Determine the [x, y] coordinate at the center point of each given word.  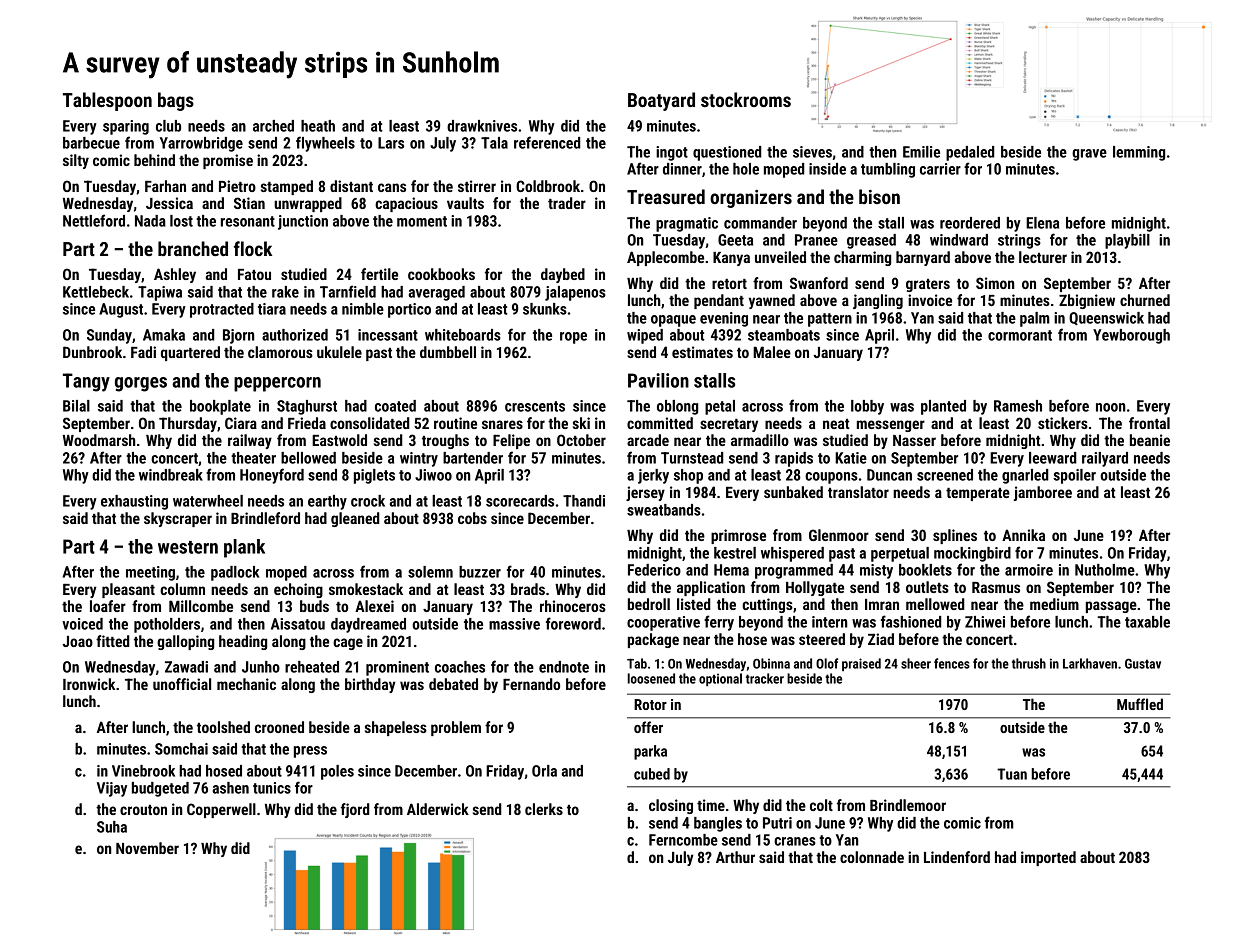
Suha [112, 827]
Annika [1023, 535]
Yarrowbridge [201, 144]
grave [1089, 155]
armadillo [760, 440]
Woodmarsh [99, 440]
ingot [672, 153]
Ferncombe [683, 840]
